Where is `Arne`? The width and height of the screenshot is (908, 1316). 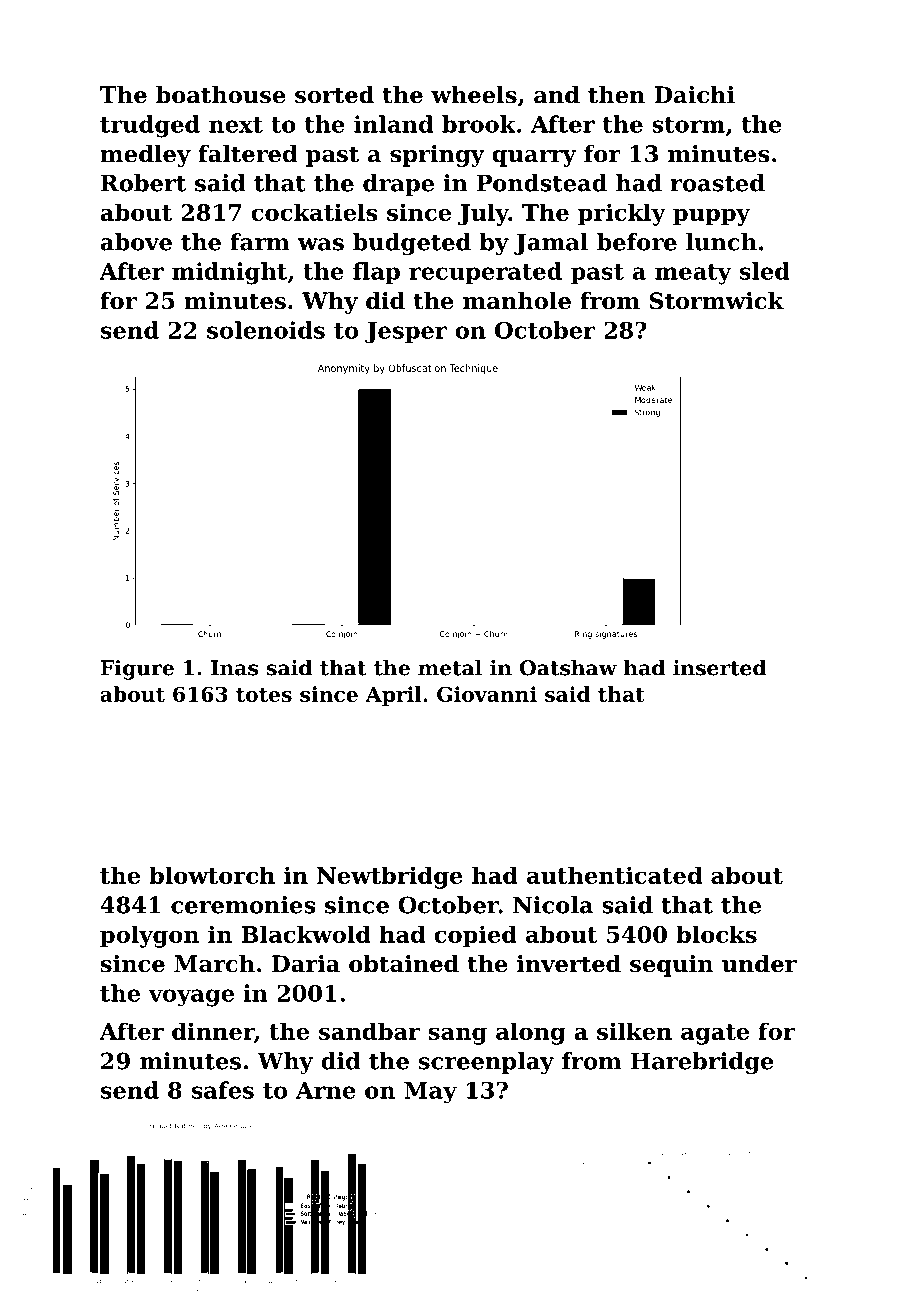 Arne is located at coordinates (326, 1090).
